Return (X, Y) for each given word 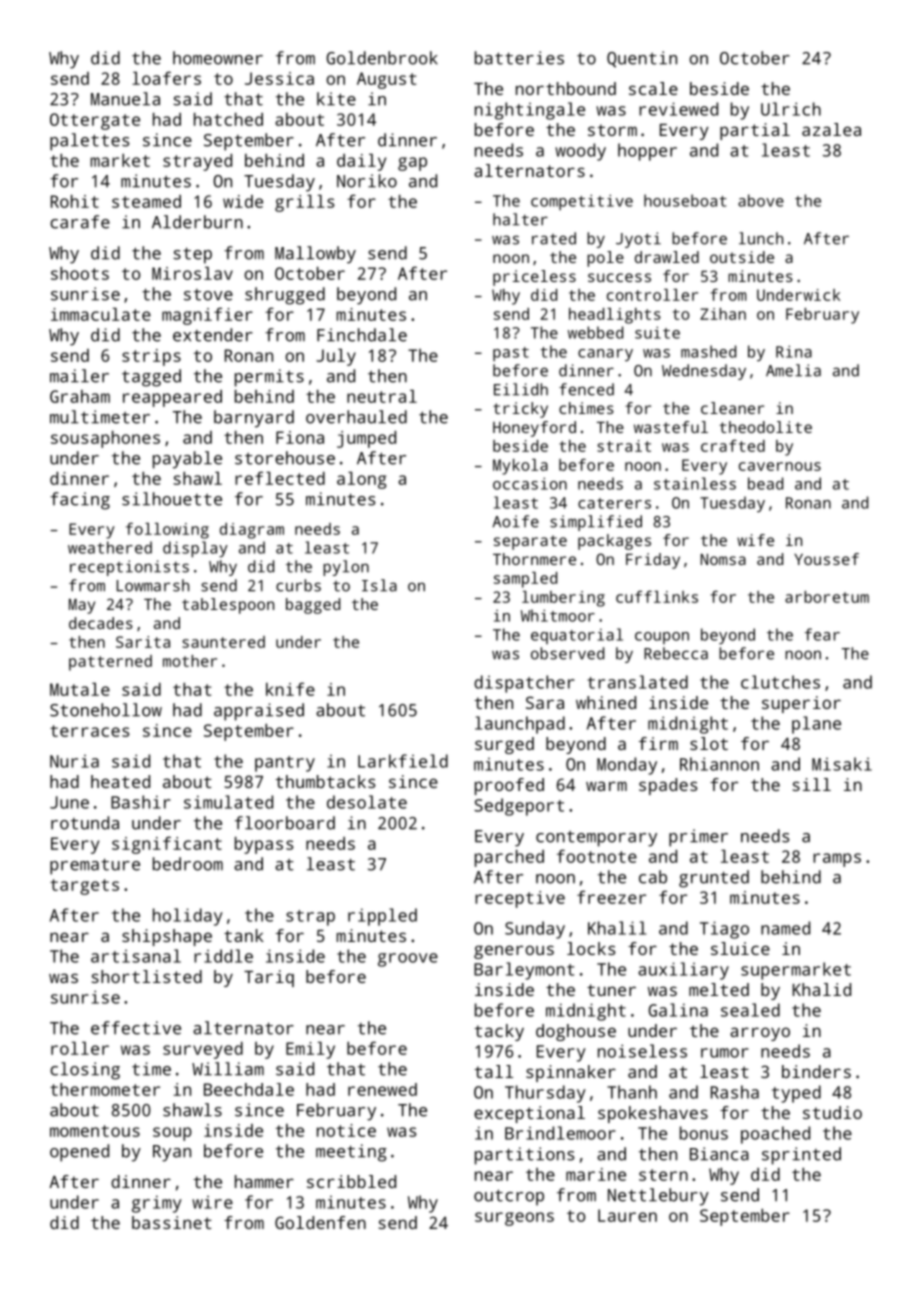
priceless (534, 278)
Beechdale (249, 1089)
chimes (586, 408)
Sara (545, 702)
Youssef (826, 559)
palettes (90, 142)
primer (698, 838)
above (761, 200)
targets (84, 887)
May (82, 606)
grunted (714, 879)
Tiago (724, 930)
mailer (79, 376)
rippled (382, 917)
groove (408, 960)
